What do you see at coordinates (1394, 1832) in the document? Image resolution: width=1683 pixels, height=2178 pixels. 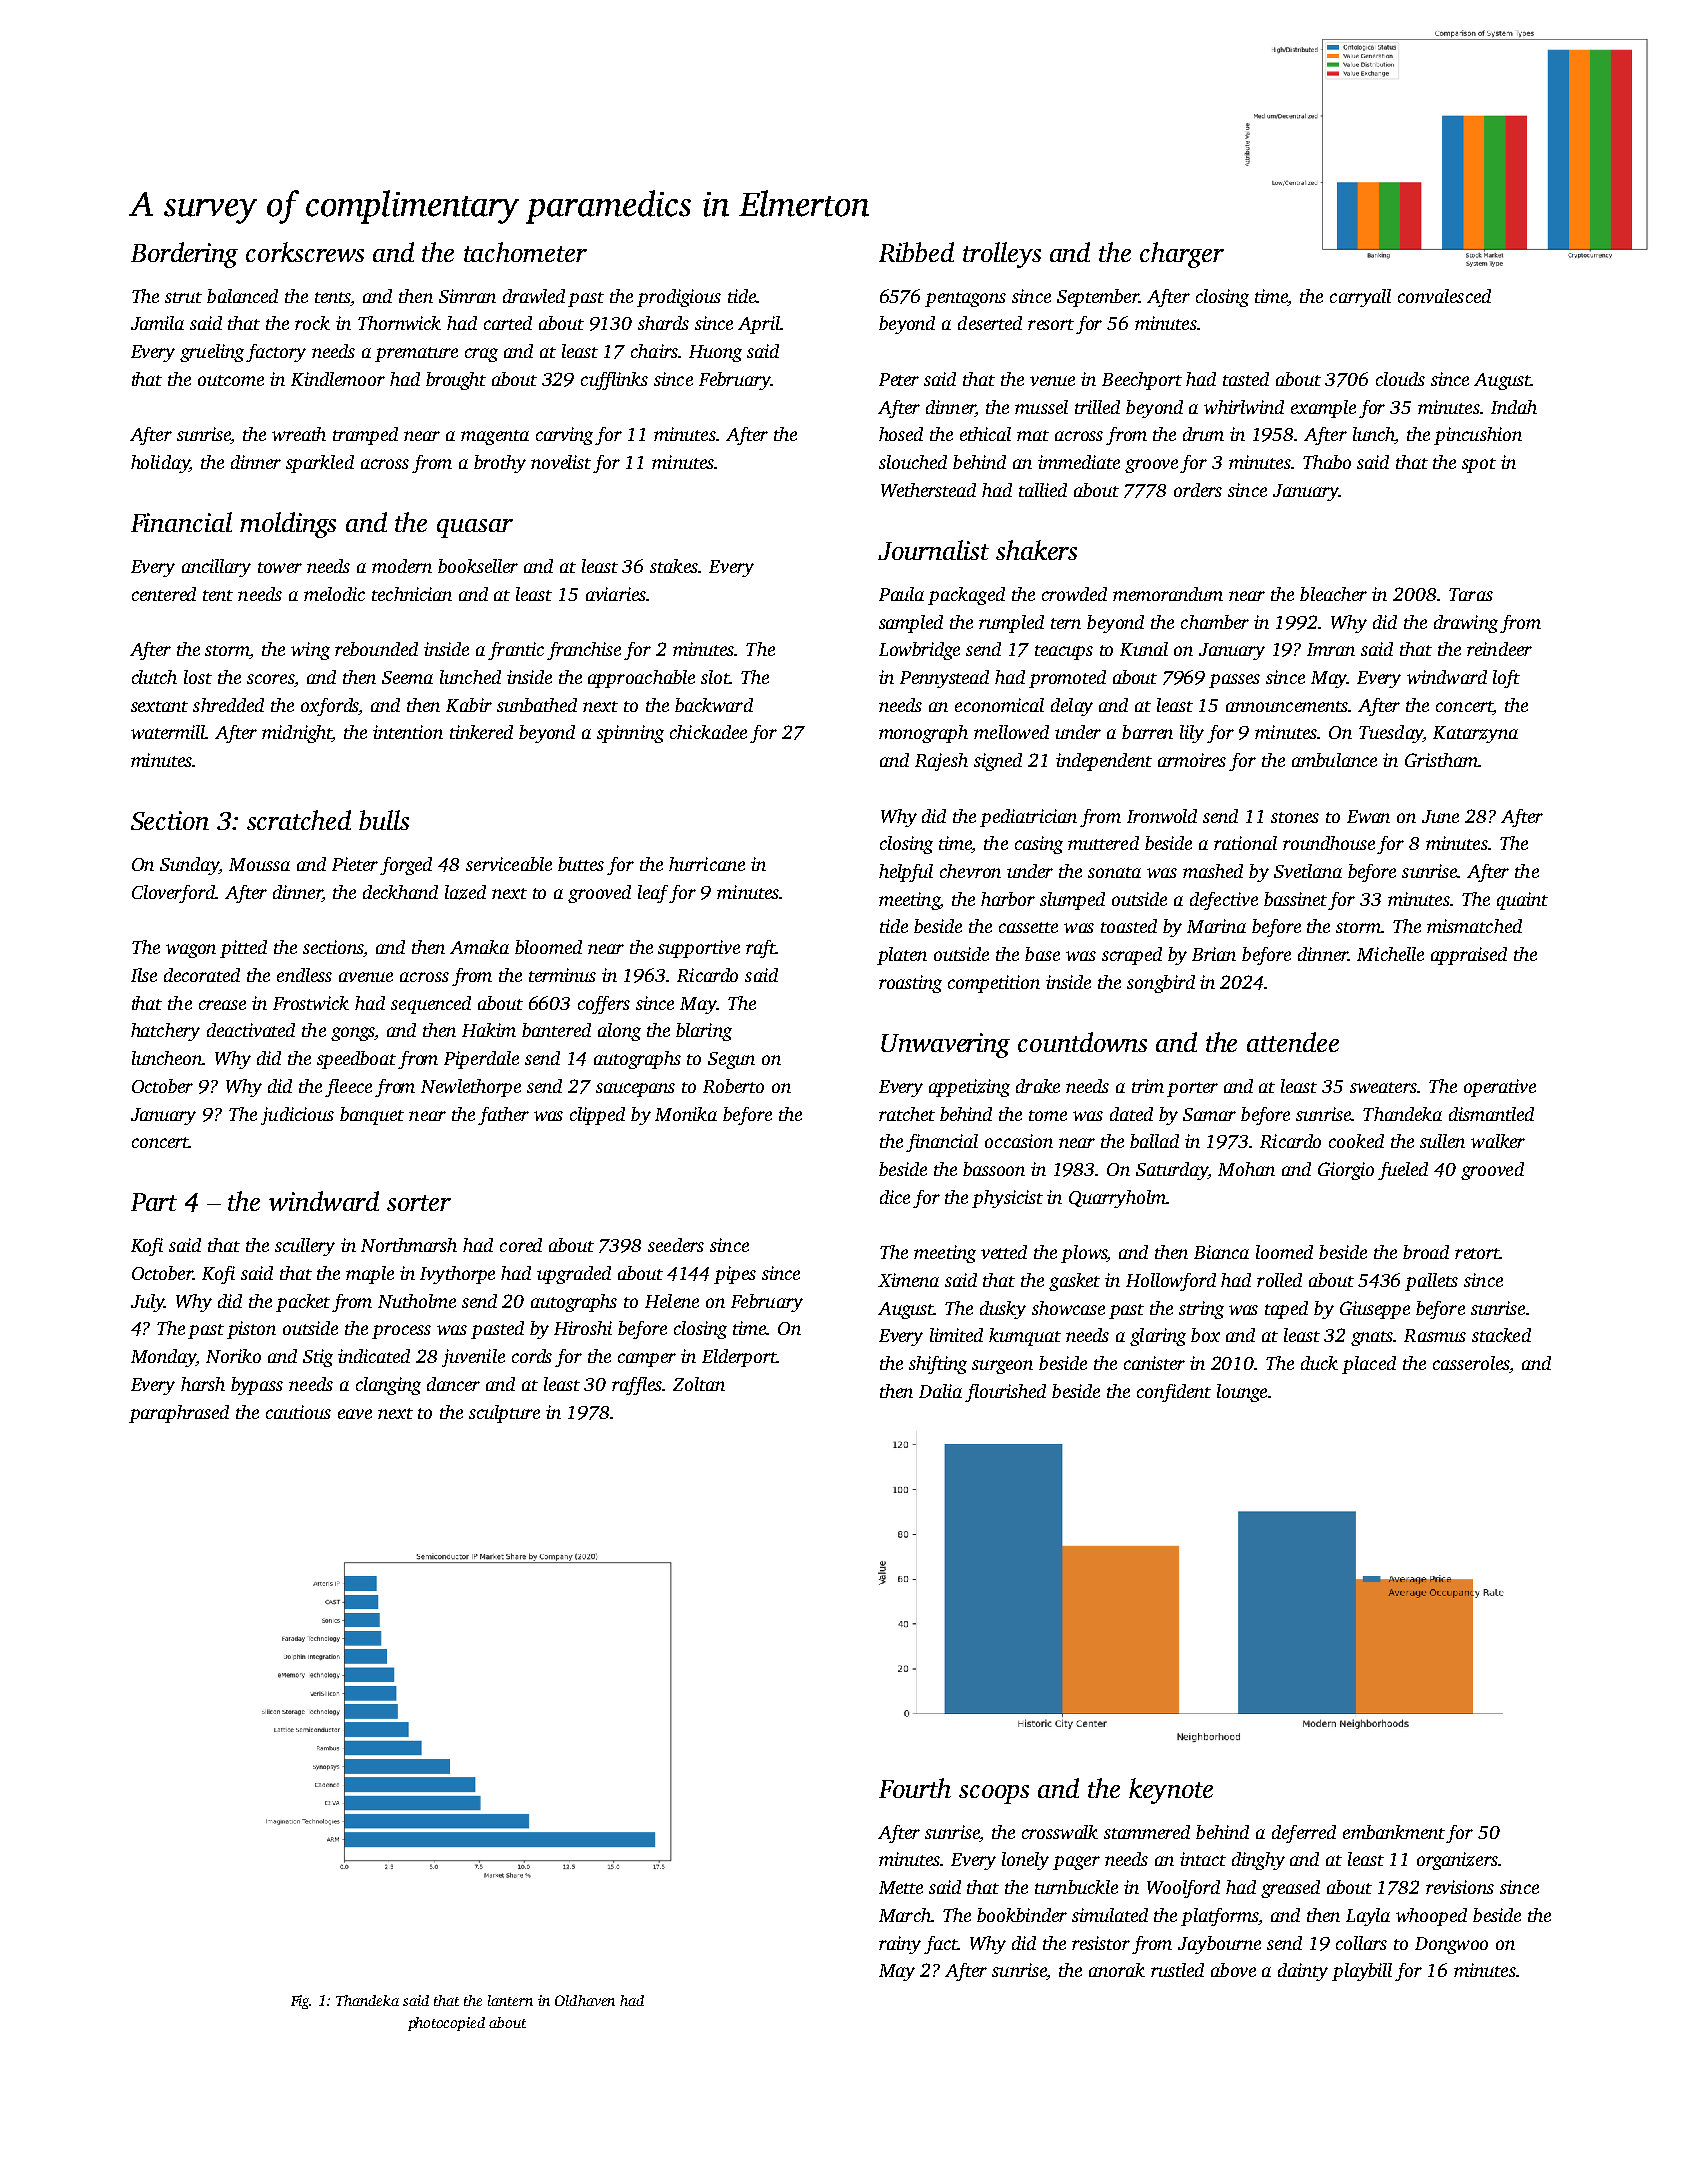 I see `embankment` at bounding box center [1394, 1832].
